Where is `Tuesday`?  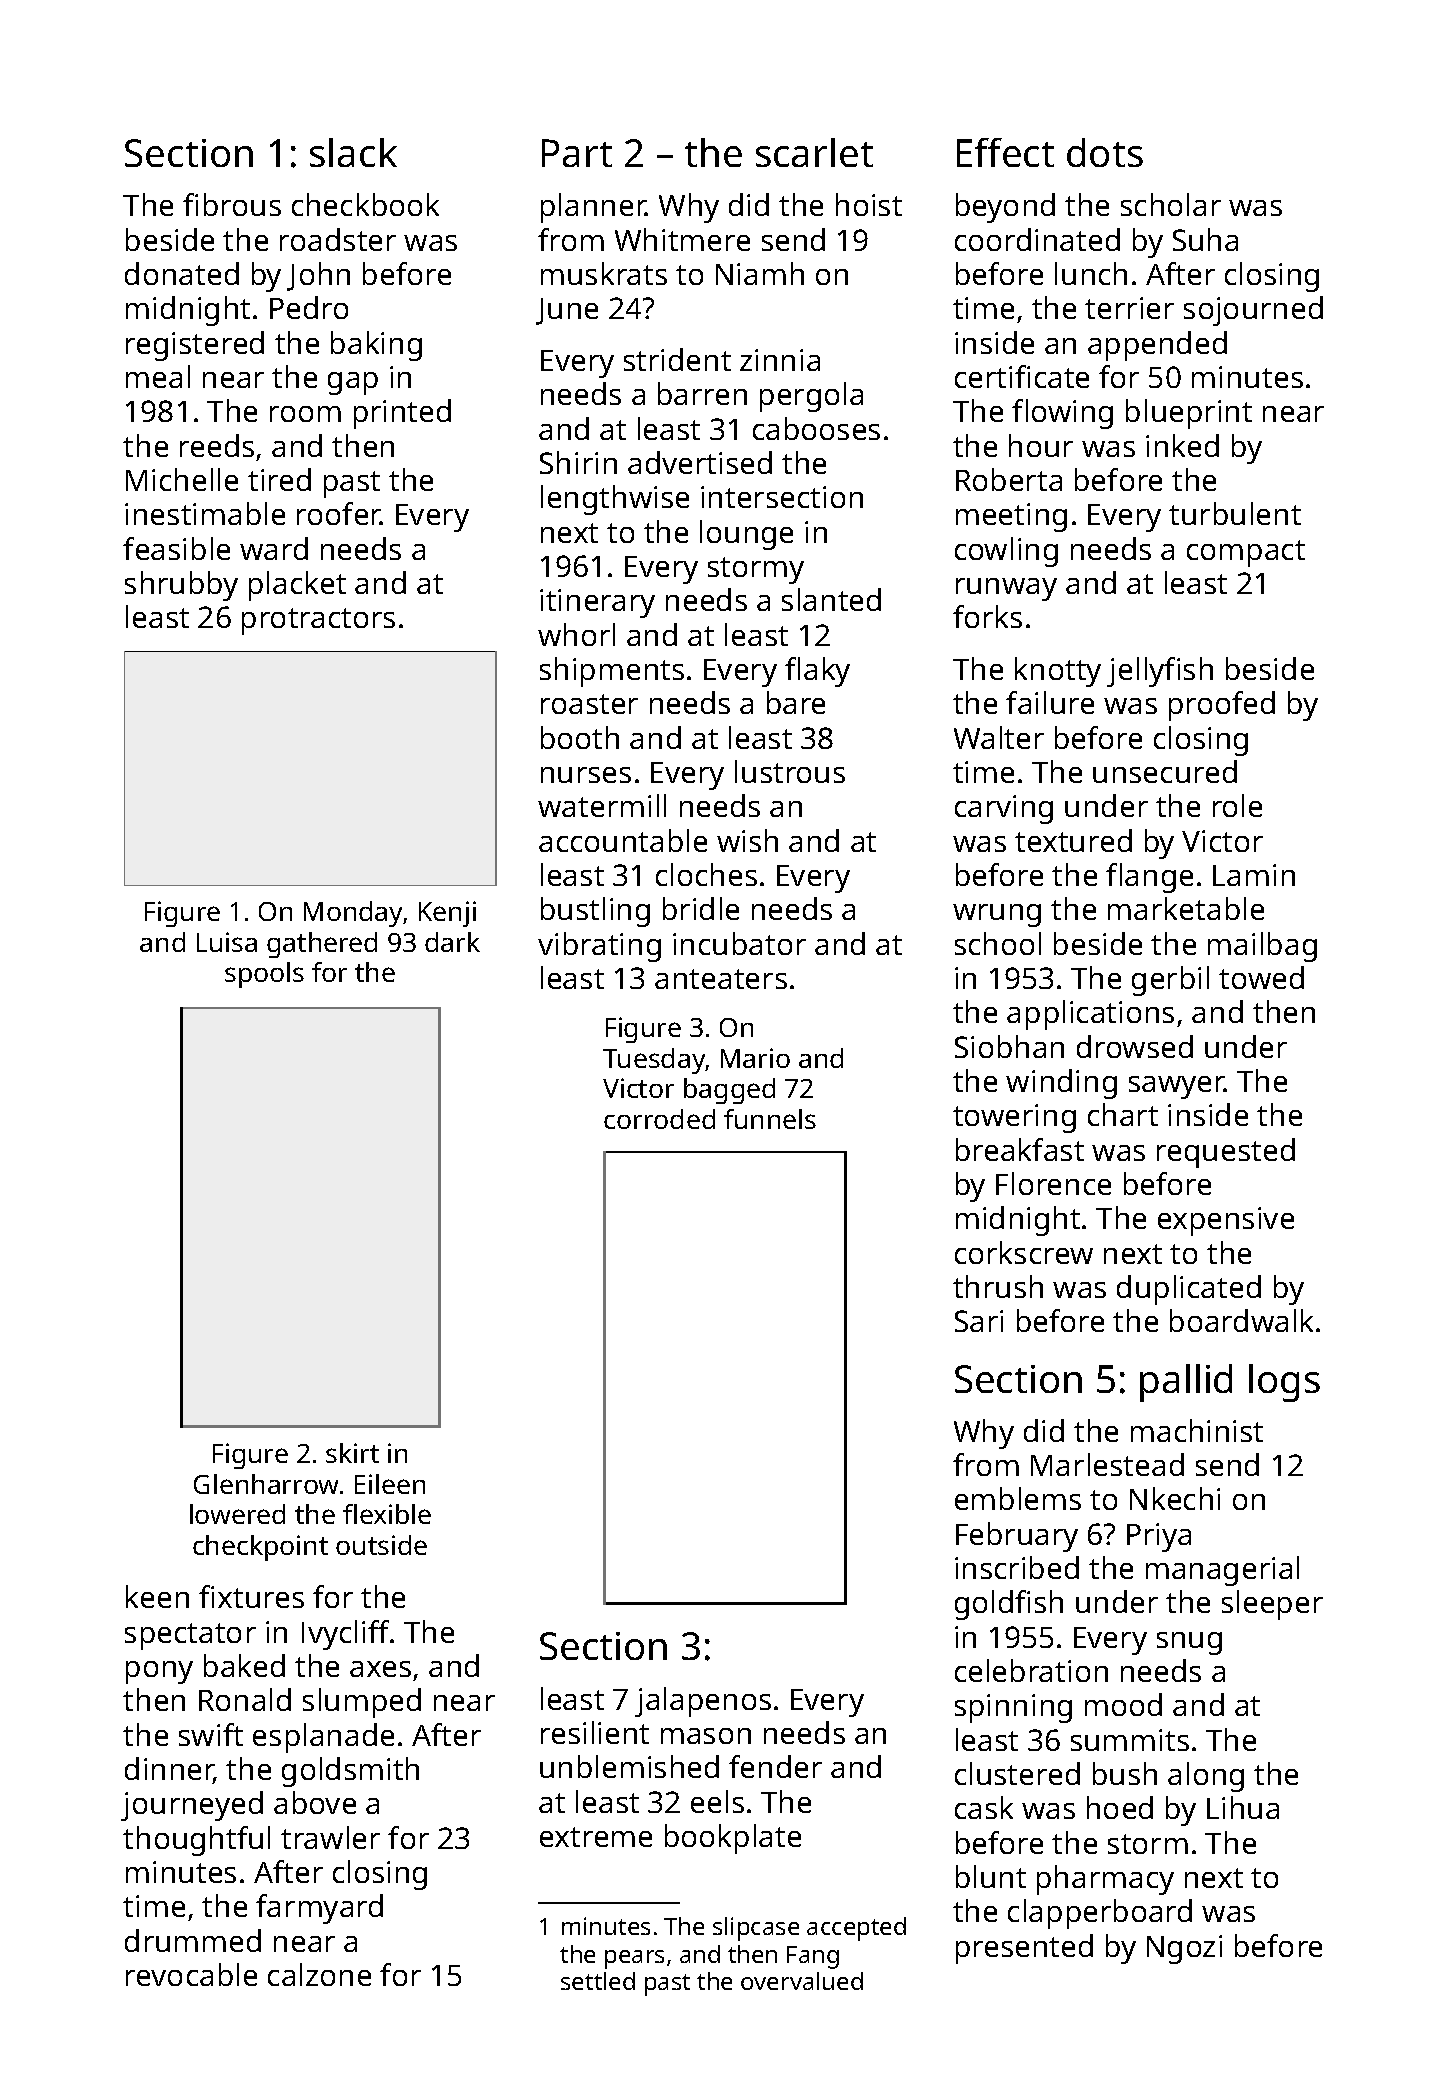 Tuesday is located at coordinates (654, 1061).
